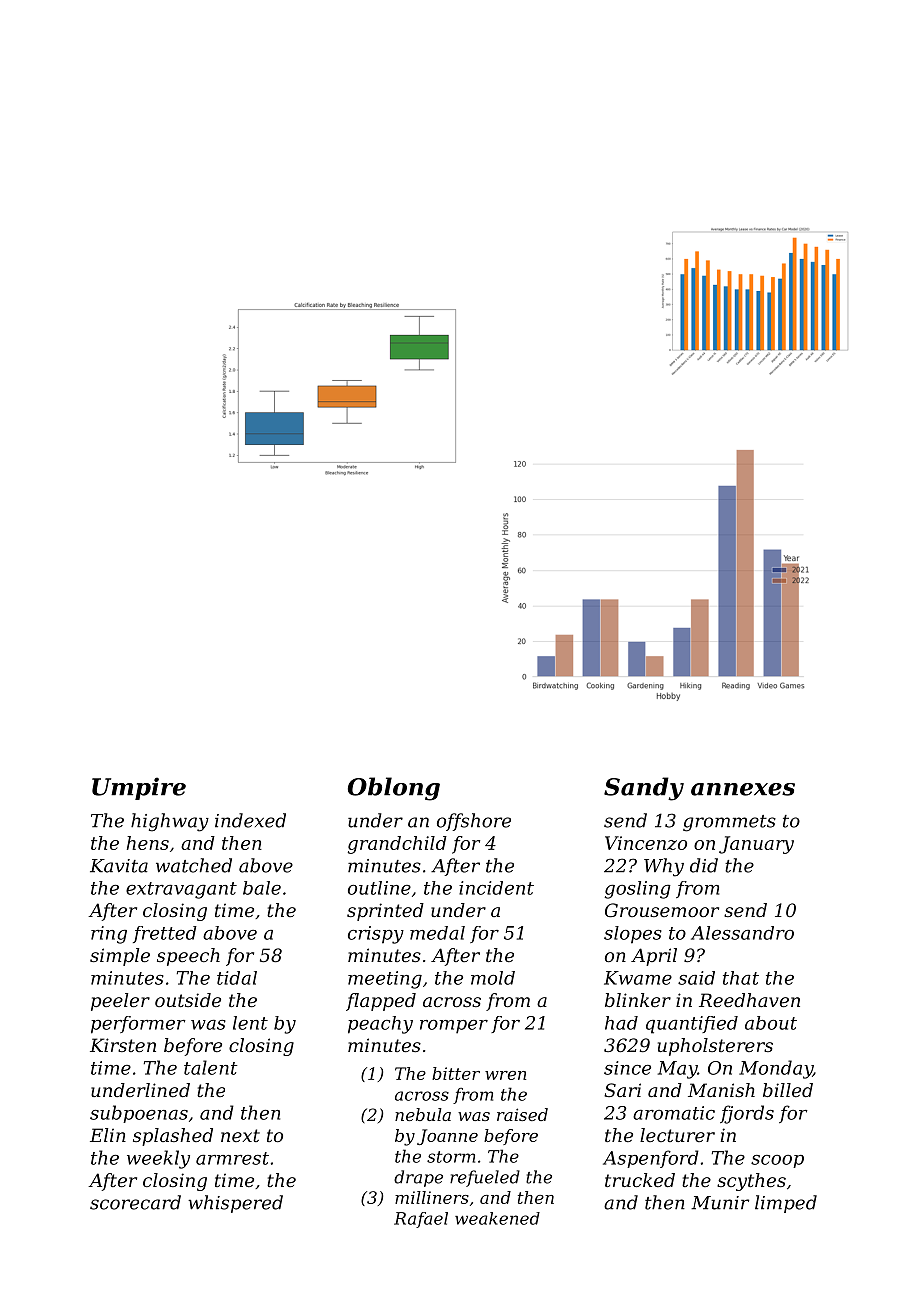 Image resolution: width=908 pixels, height=1316 pixels. Describe the element at coordinates (741, 978) in the page. I see `that` at that location.
